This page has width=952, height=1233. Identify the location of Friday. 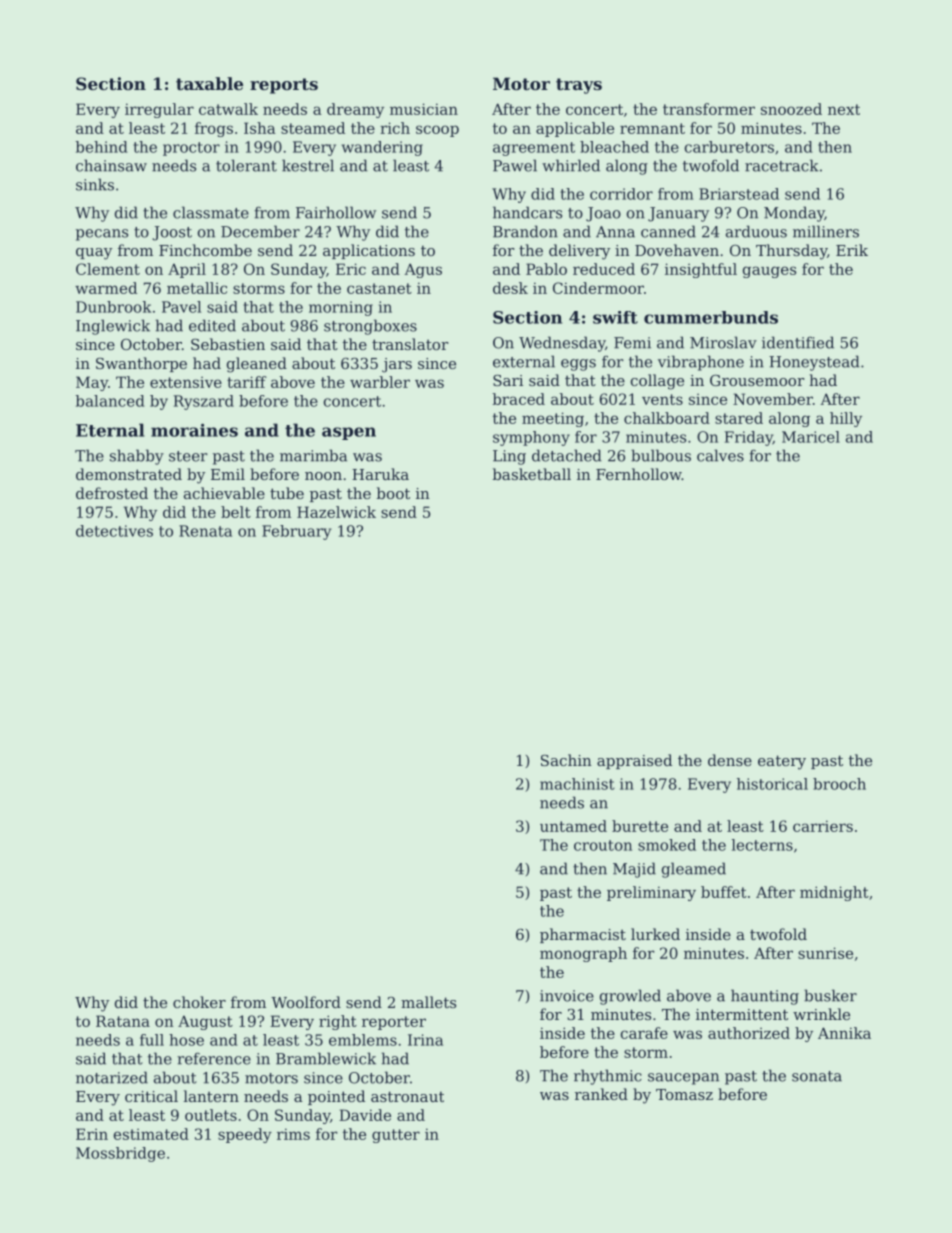
(749, 438).
